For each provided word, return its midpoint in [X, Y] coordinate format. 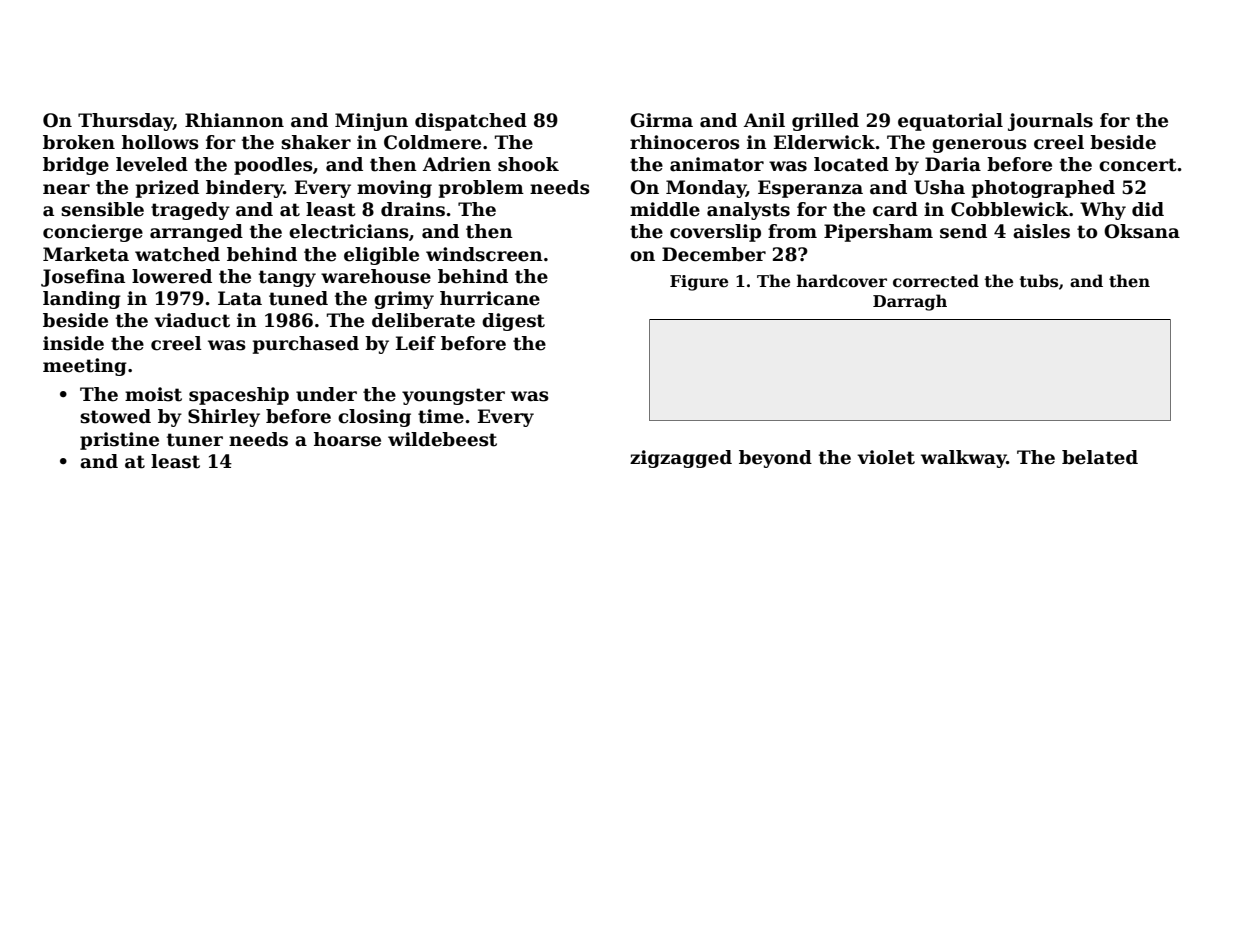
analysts [748, 211]
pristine [119, 441]
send [963, 231]
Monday [706, 189]
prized [167, 189]
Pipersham [878, 233]
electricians [349, 231]
